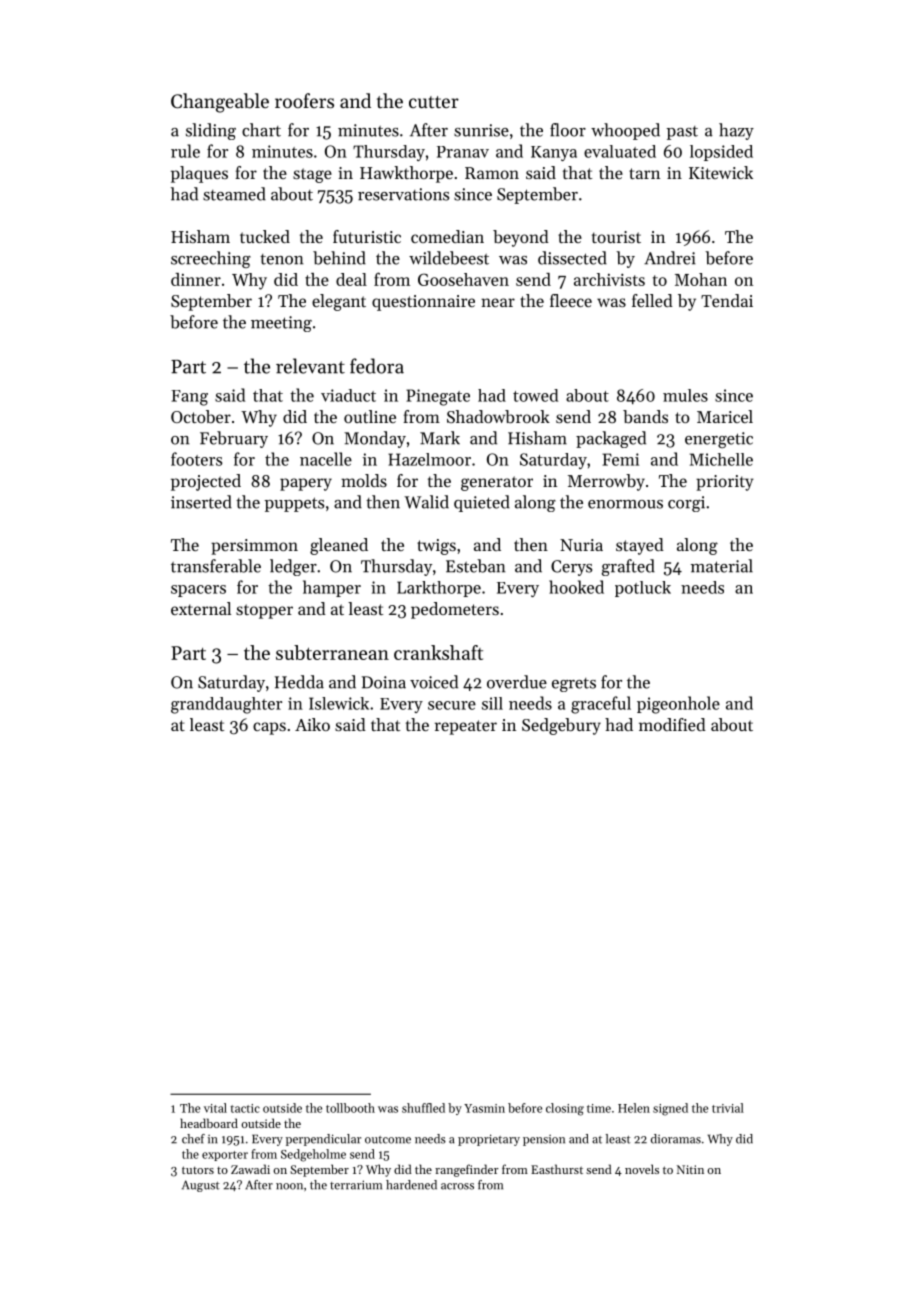  What do you see at coordinates (466, 727) in the image?
I see `repeater` at bounding box center [466, 727].
